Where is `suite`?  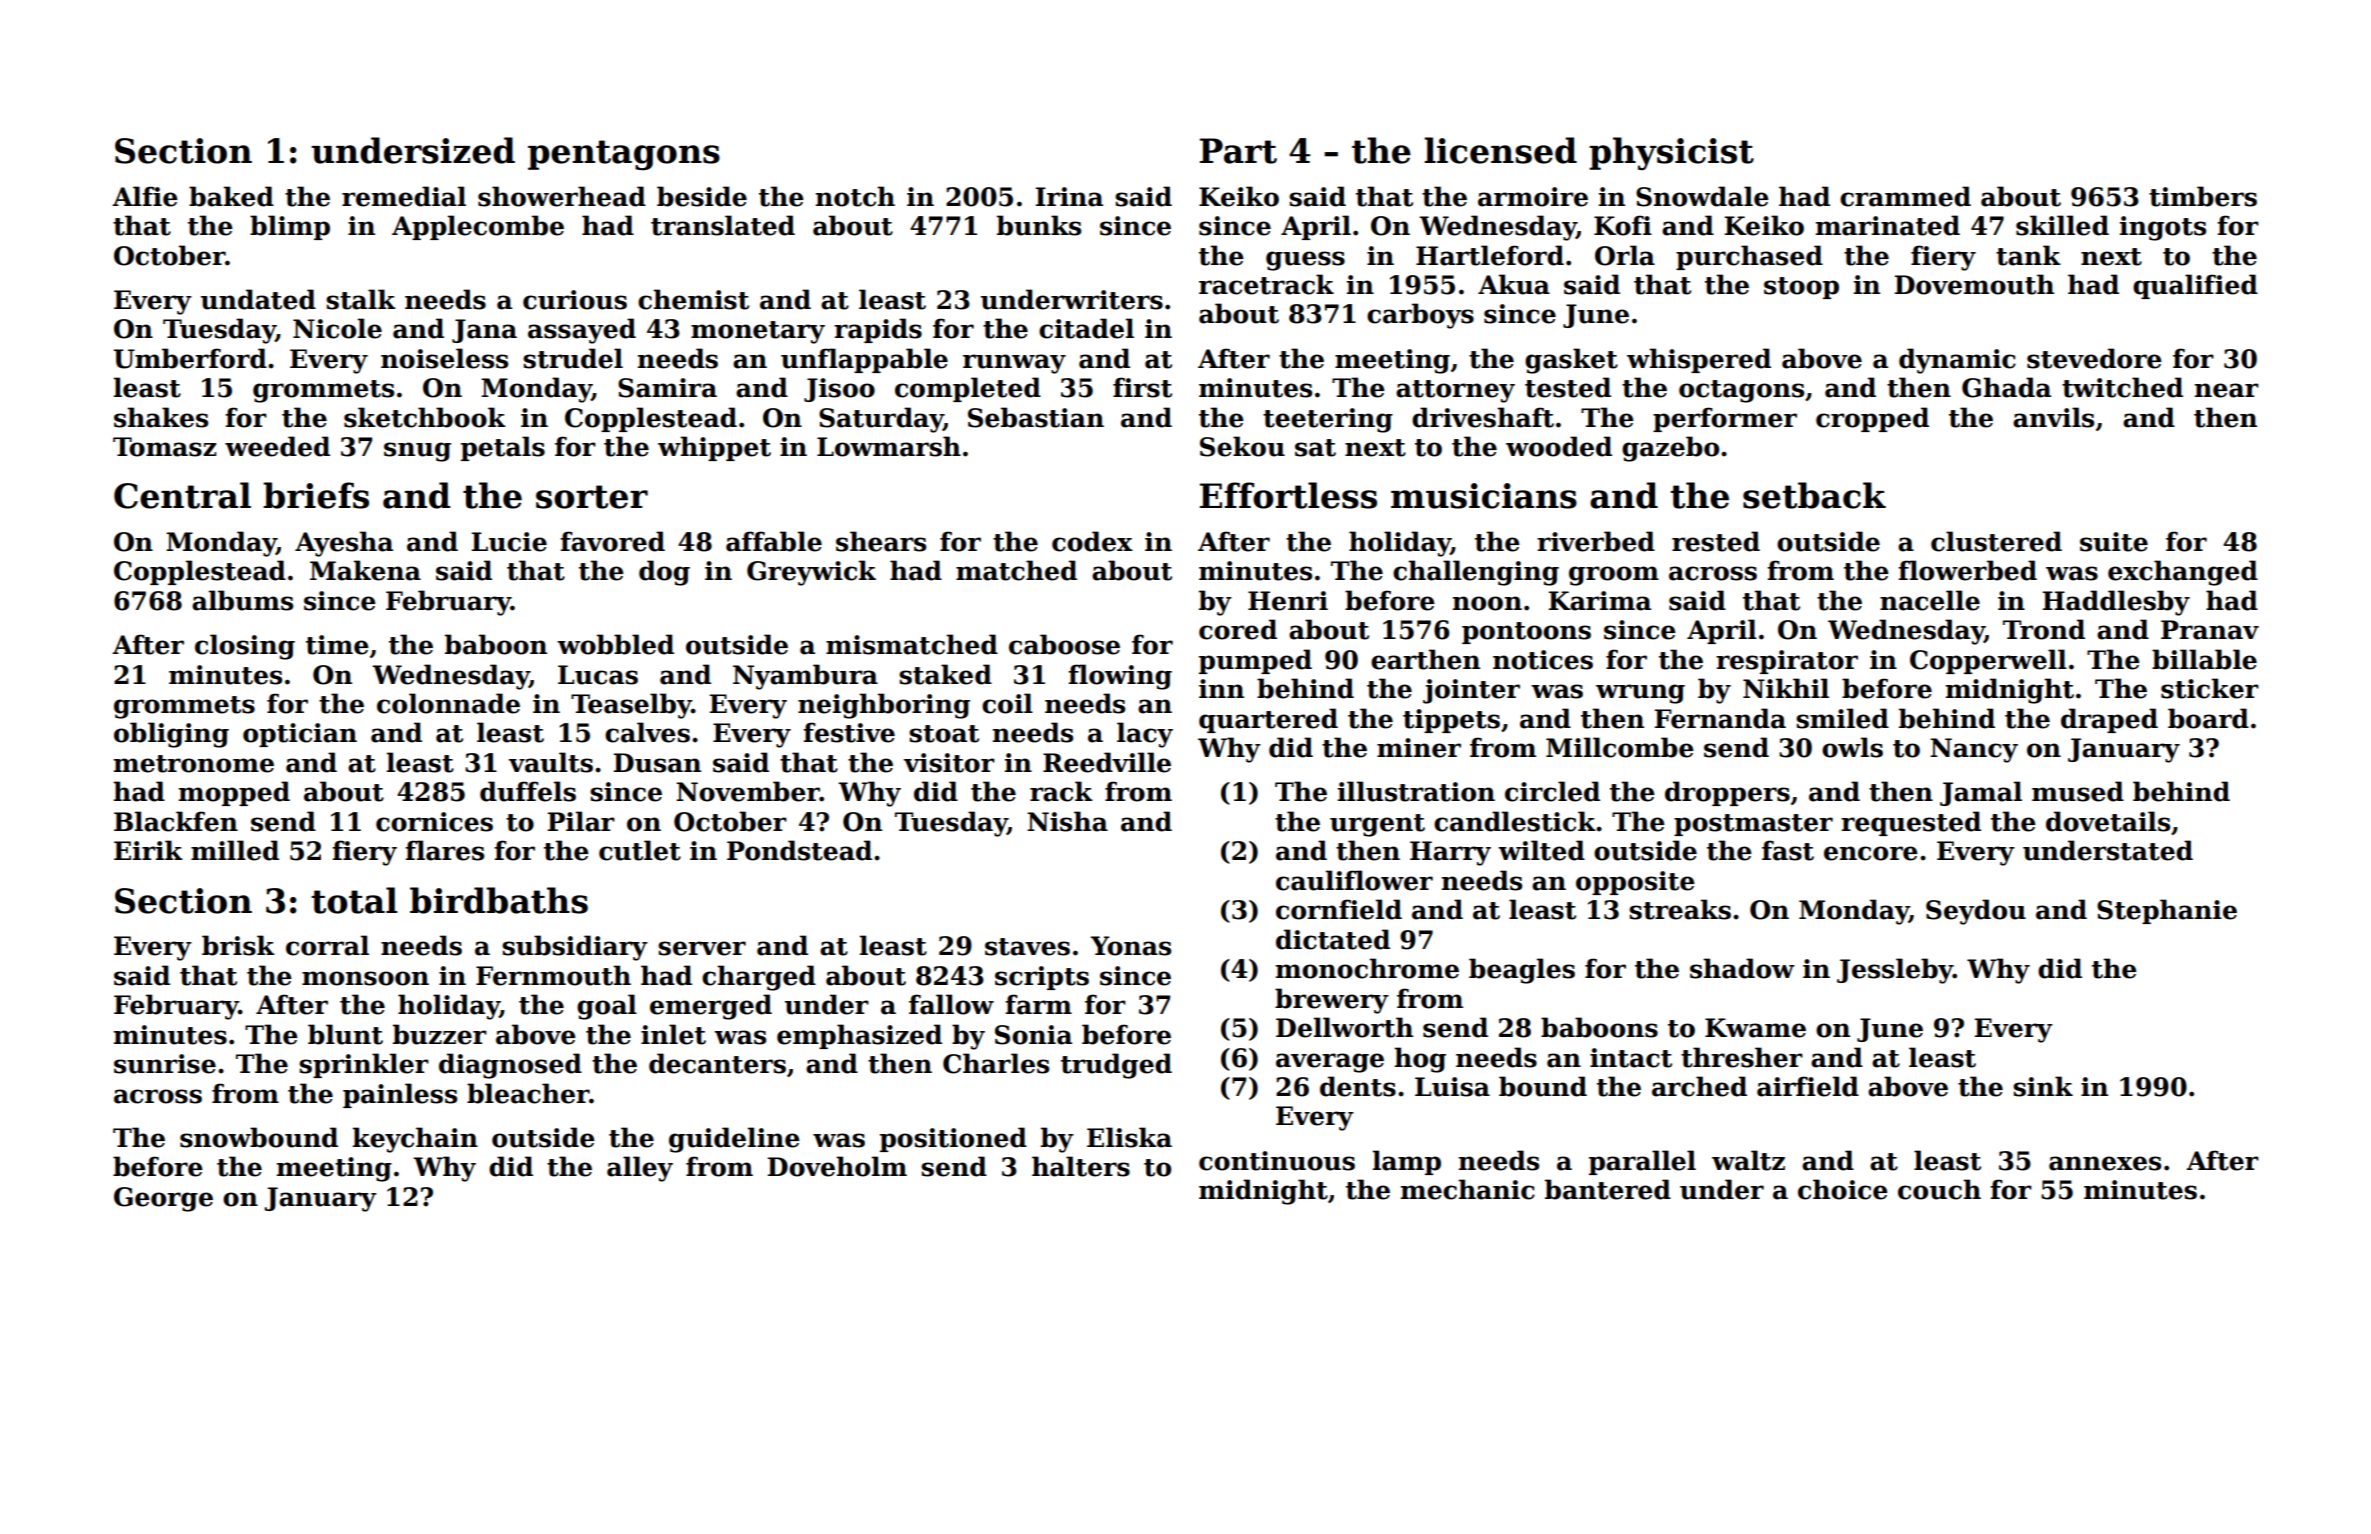 suite is located at coordinates (2114, 542).
